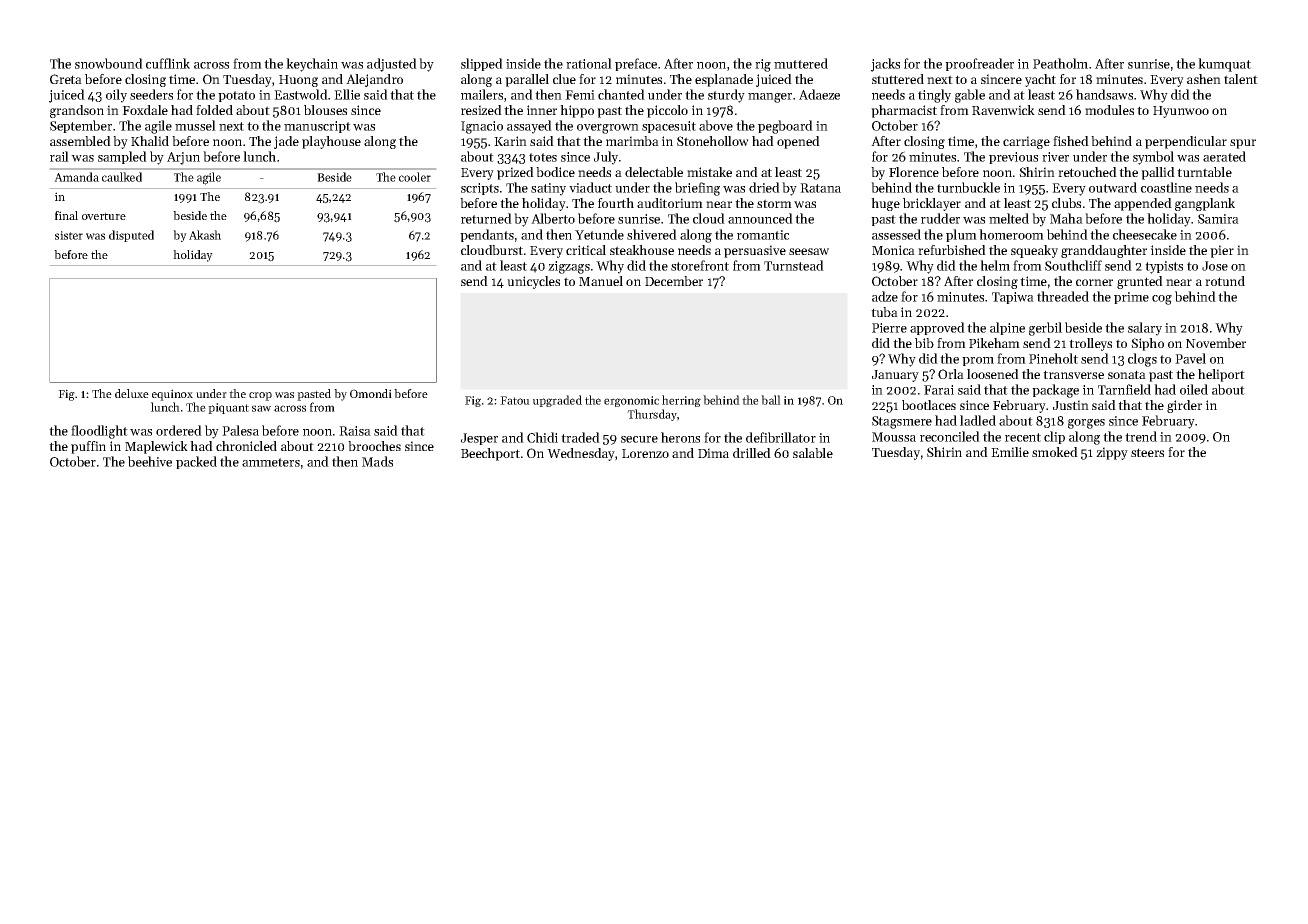 Image resolution: width=1308 pixels, height=924 pixels. Describe the element at coordinates (1224, 65) in the screenshot. I see `kumquat` at that location.
